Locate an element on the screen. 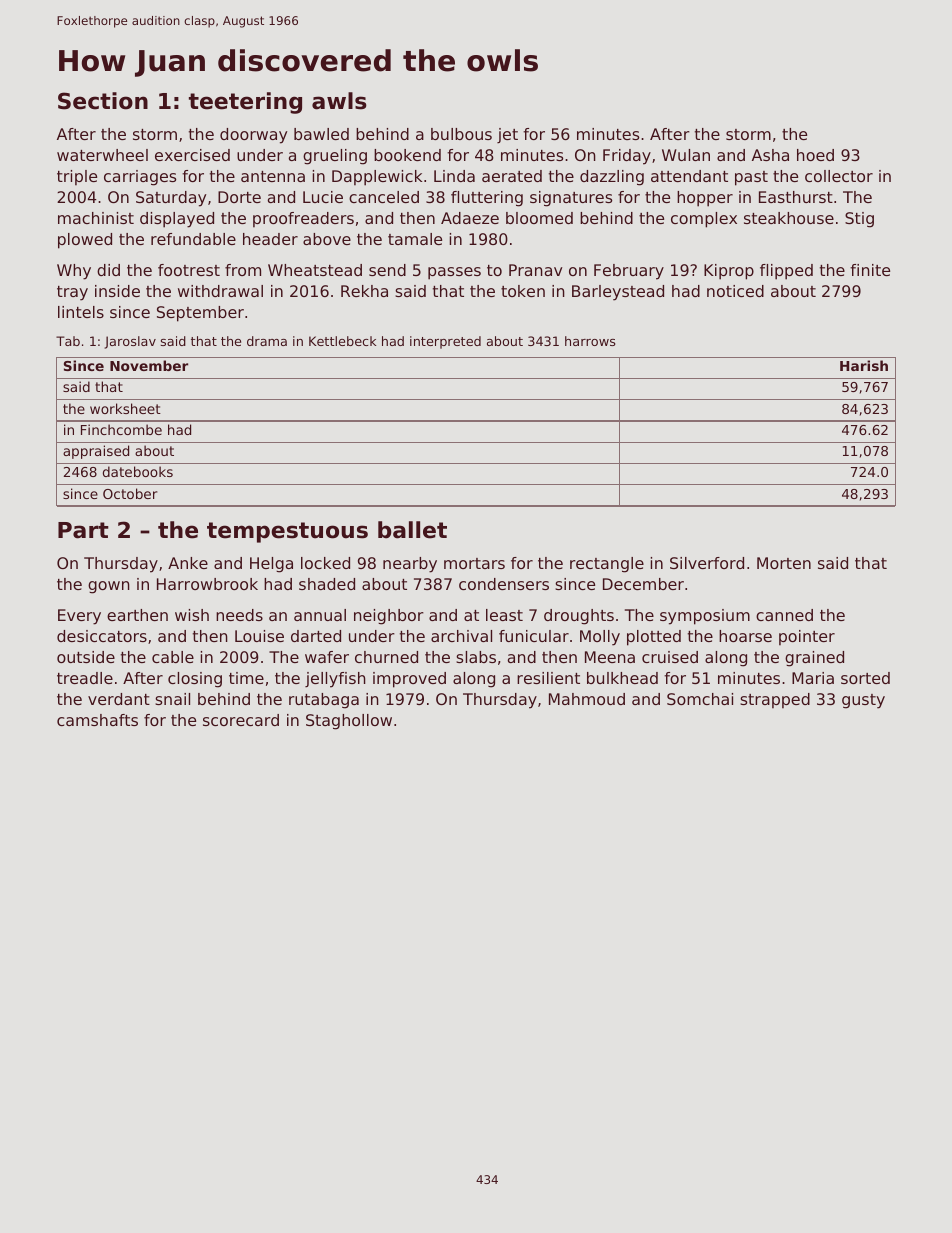  desiccators is located at coordinates (102, 636).
